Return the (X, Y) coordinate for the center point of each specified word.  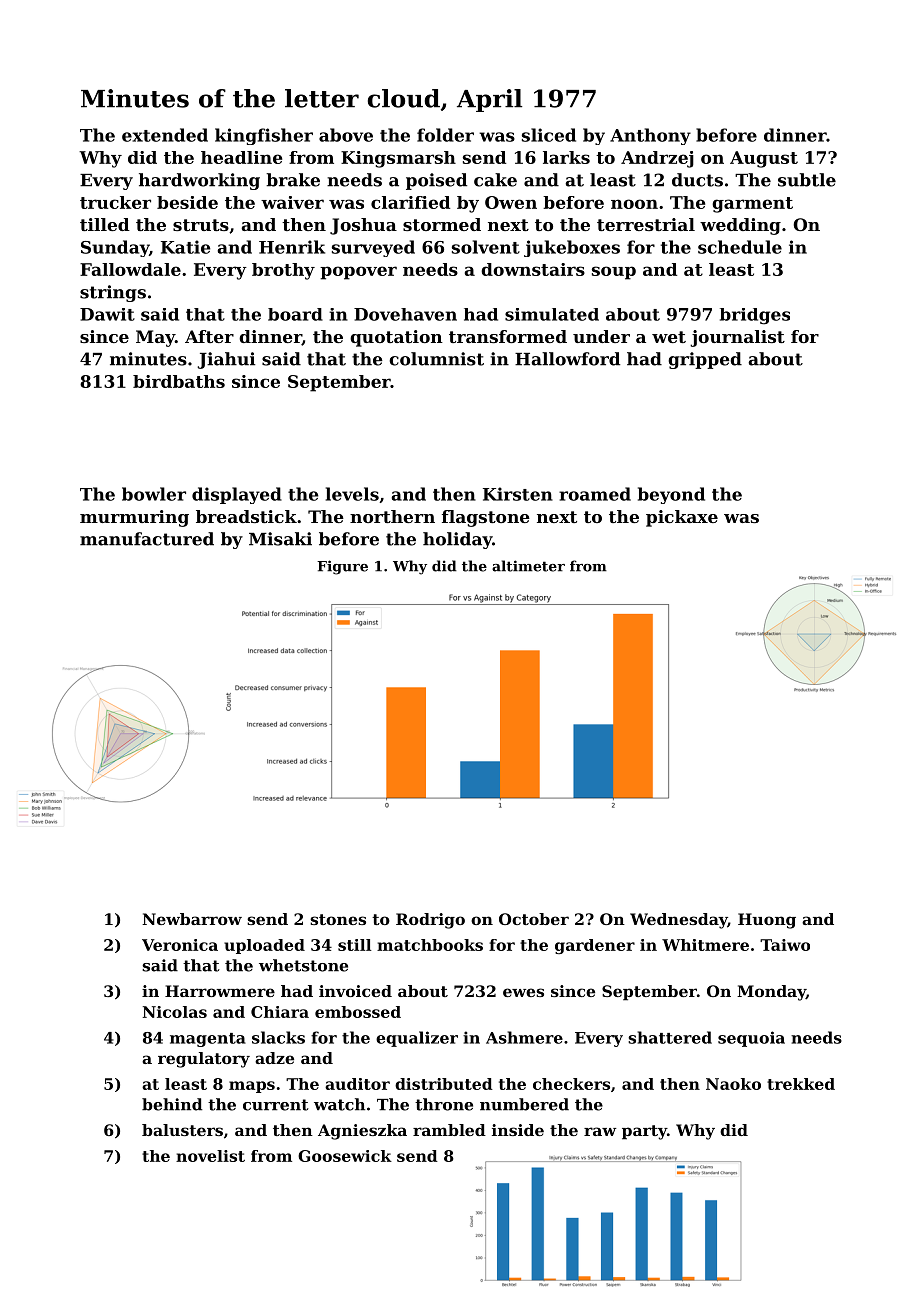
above (346, 135)
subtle (807, 180)
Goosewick (345, 1156)
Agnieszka (362, 1132)
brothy (283, 271)
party (644, 1132)
